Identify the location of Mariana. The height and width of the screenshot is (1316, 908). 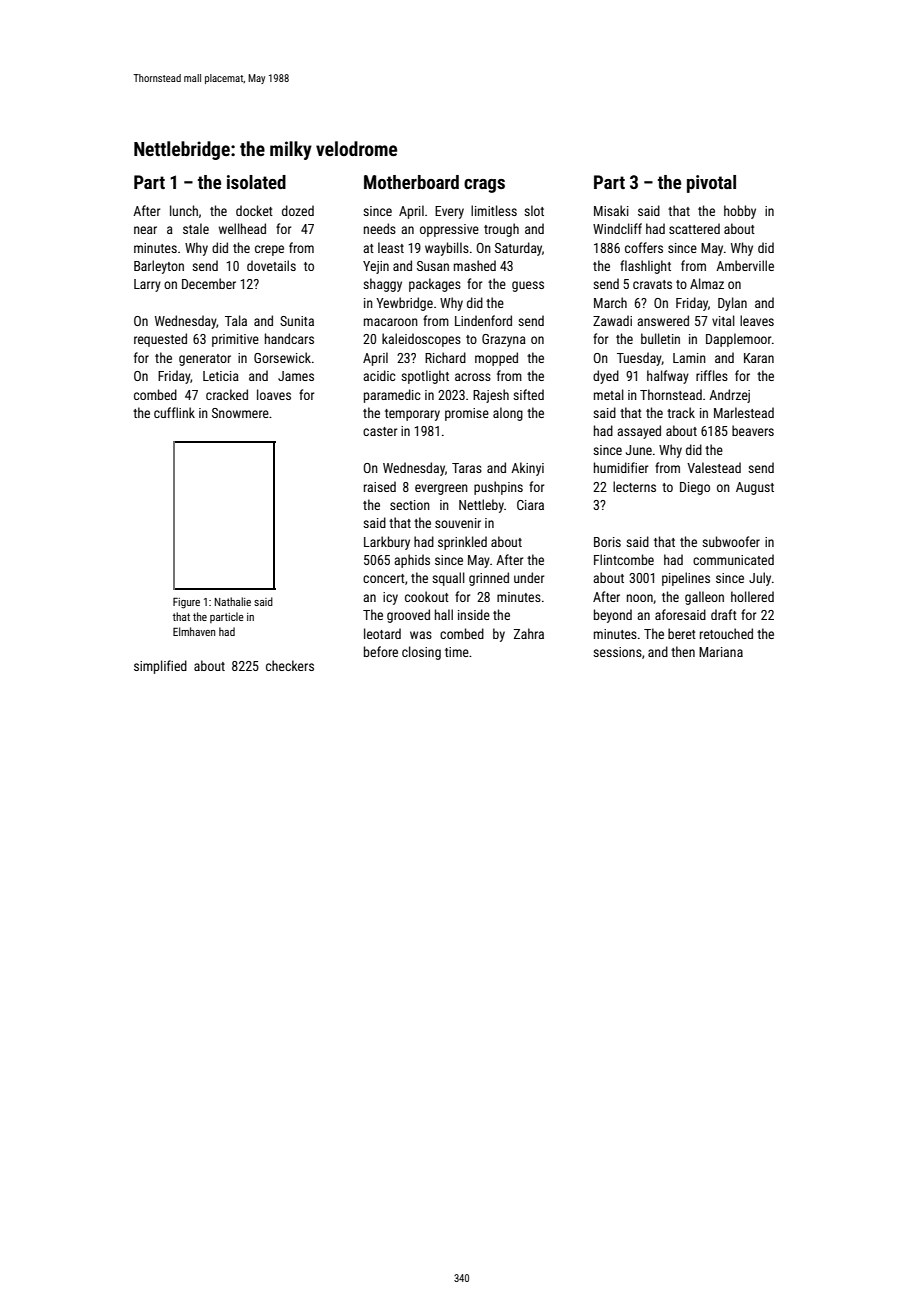
(721, 652).
